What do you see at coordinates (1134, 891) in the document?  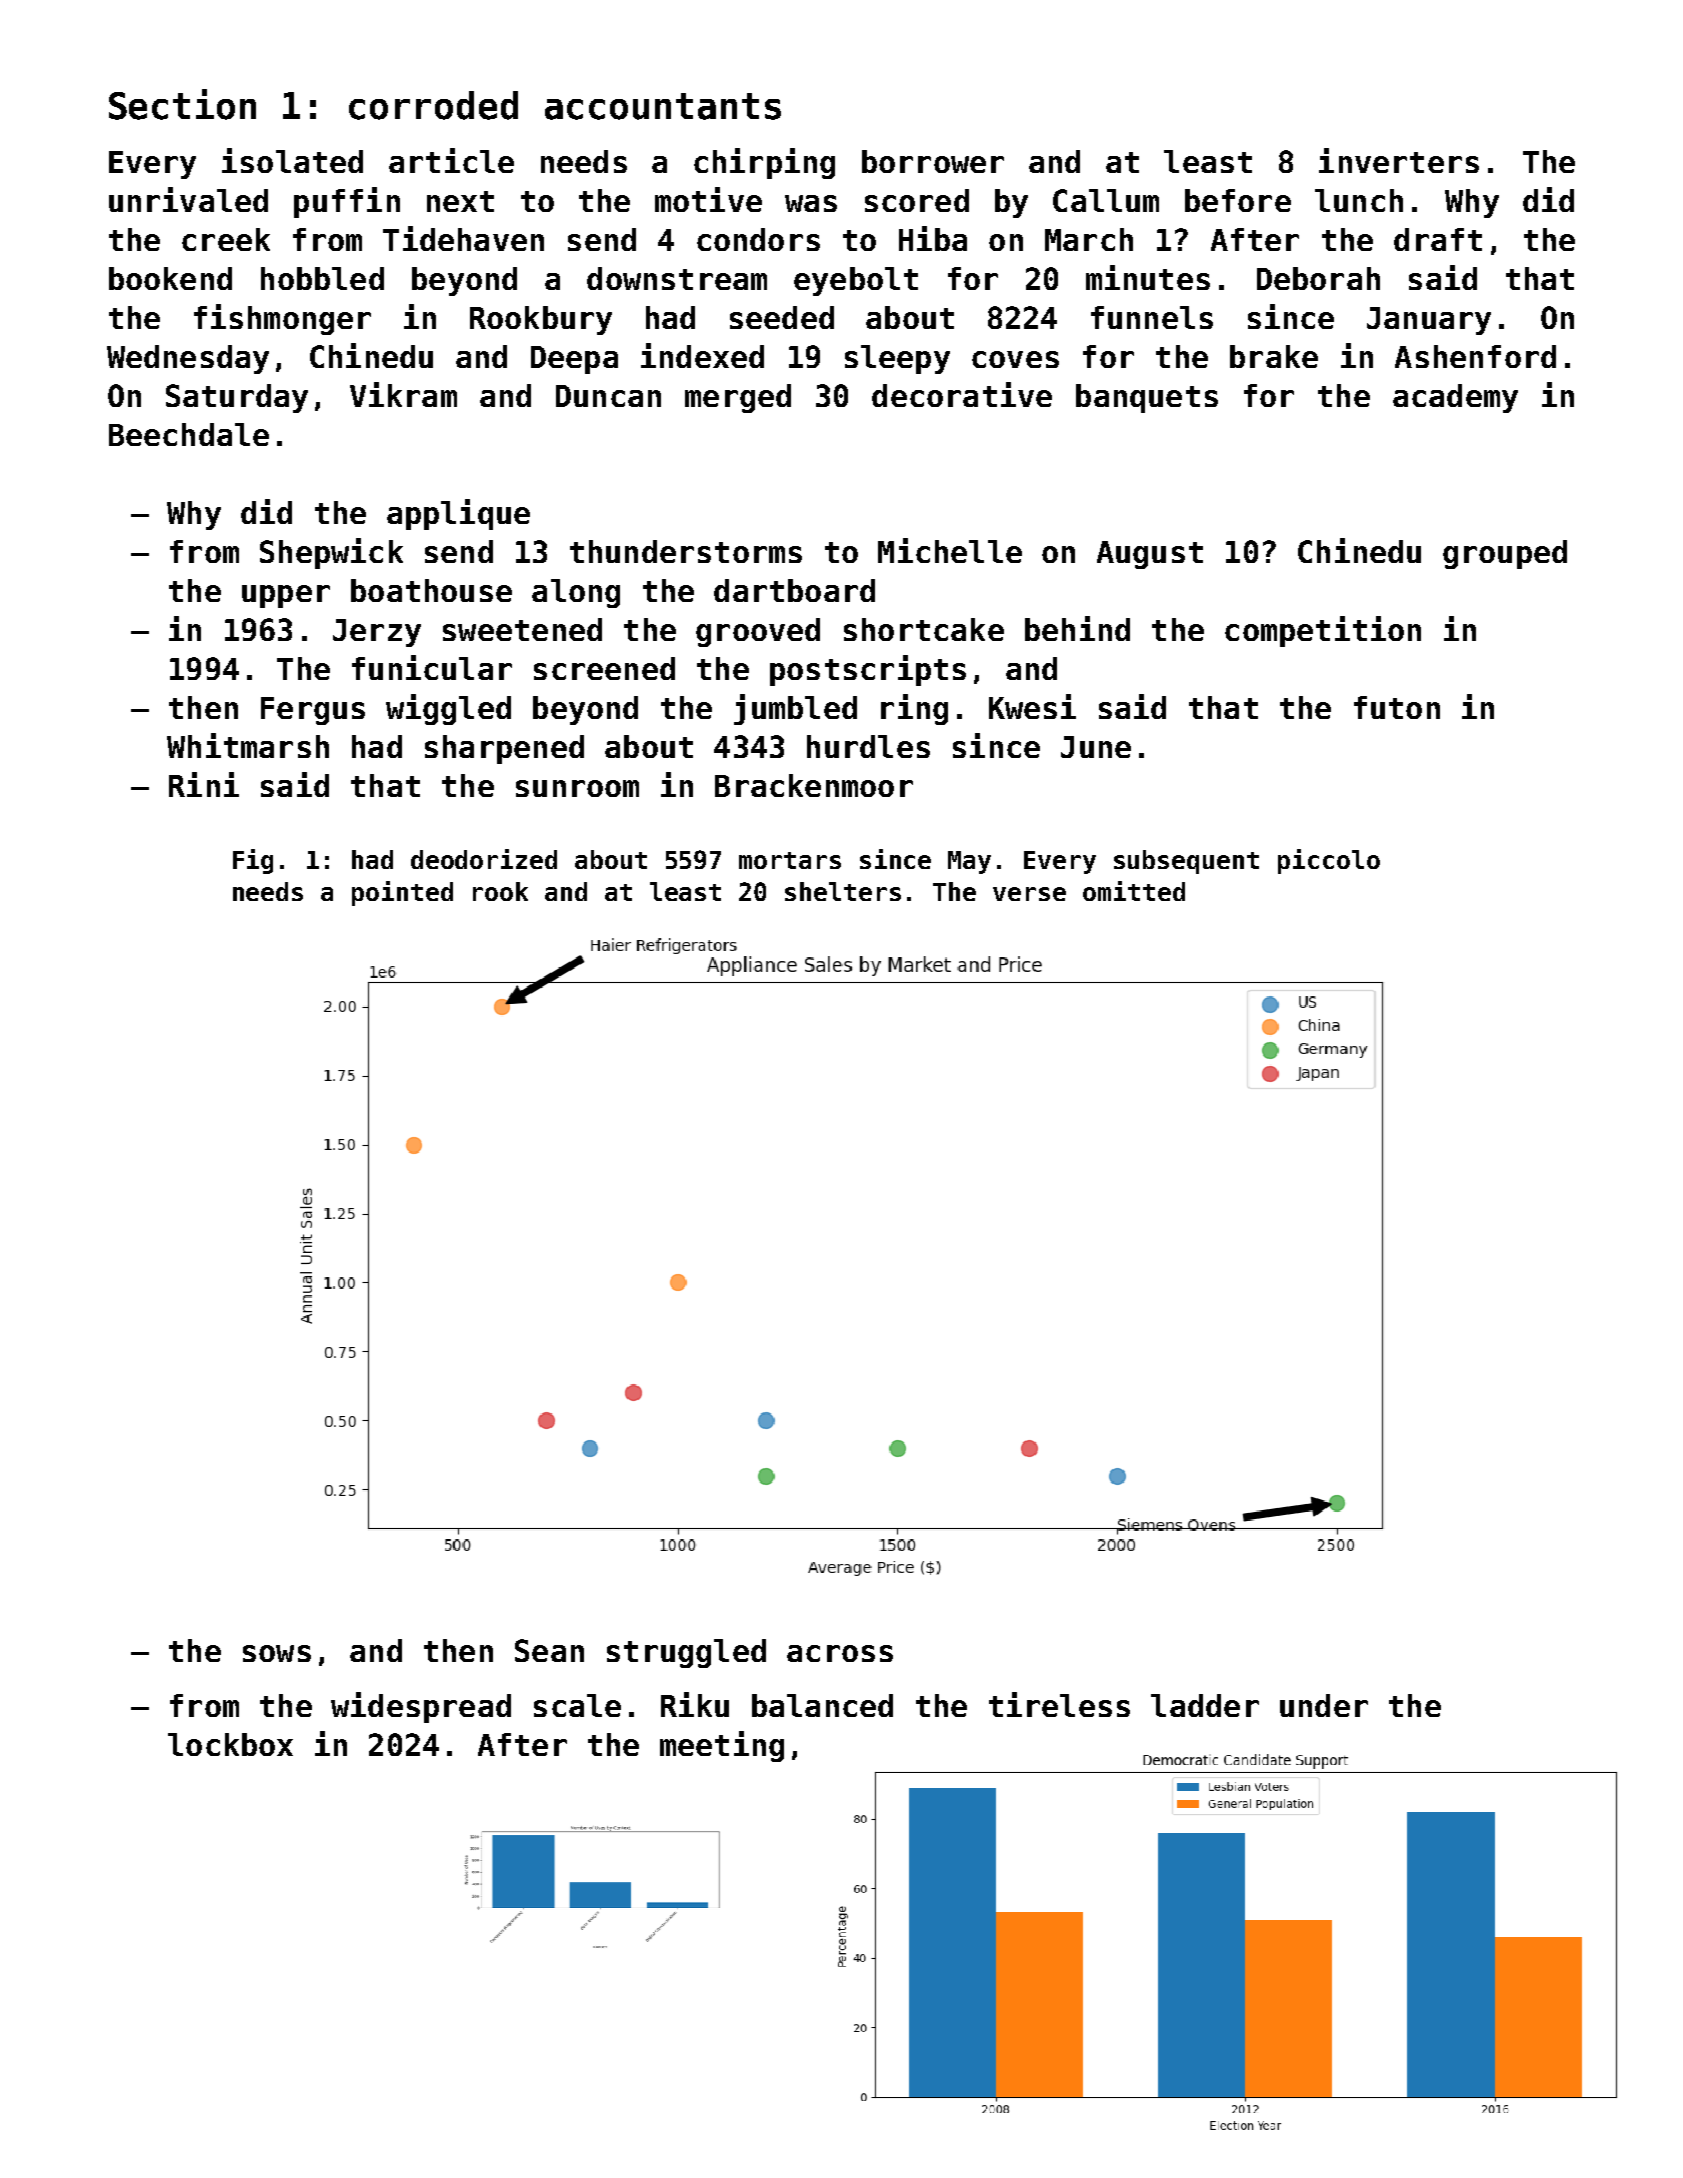 I see `omitted` at bounding box center [1134, 891].
